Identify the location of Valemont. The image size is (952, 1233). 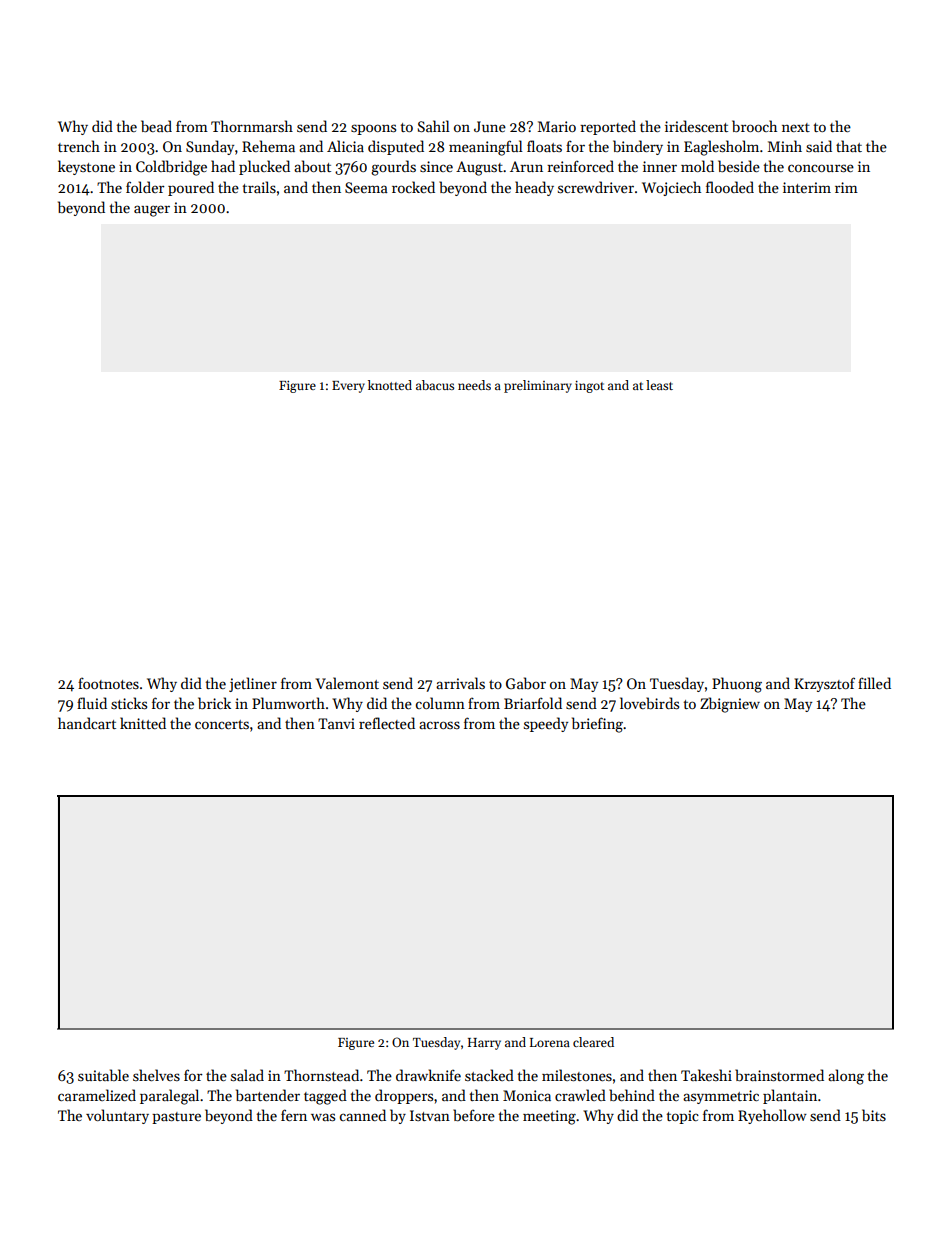
(347, 683).
